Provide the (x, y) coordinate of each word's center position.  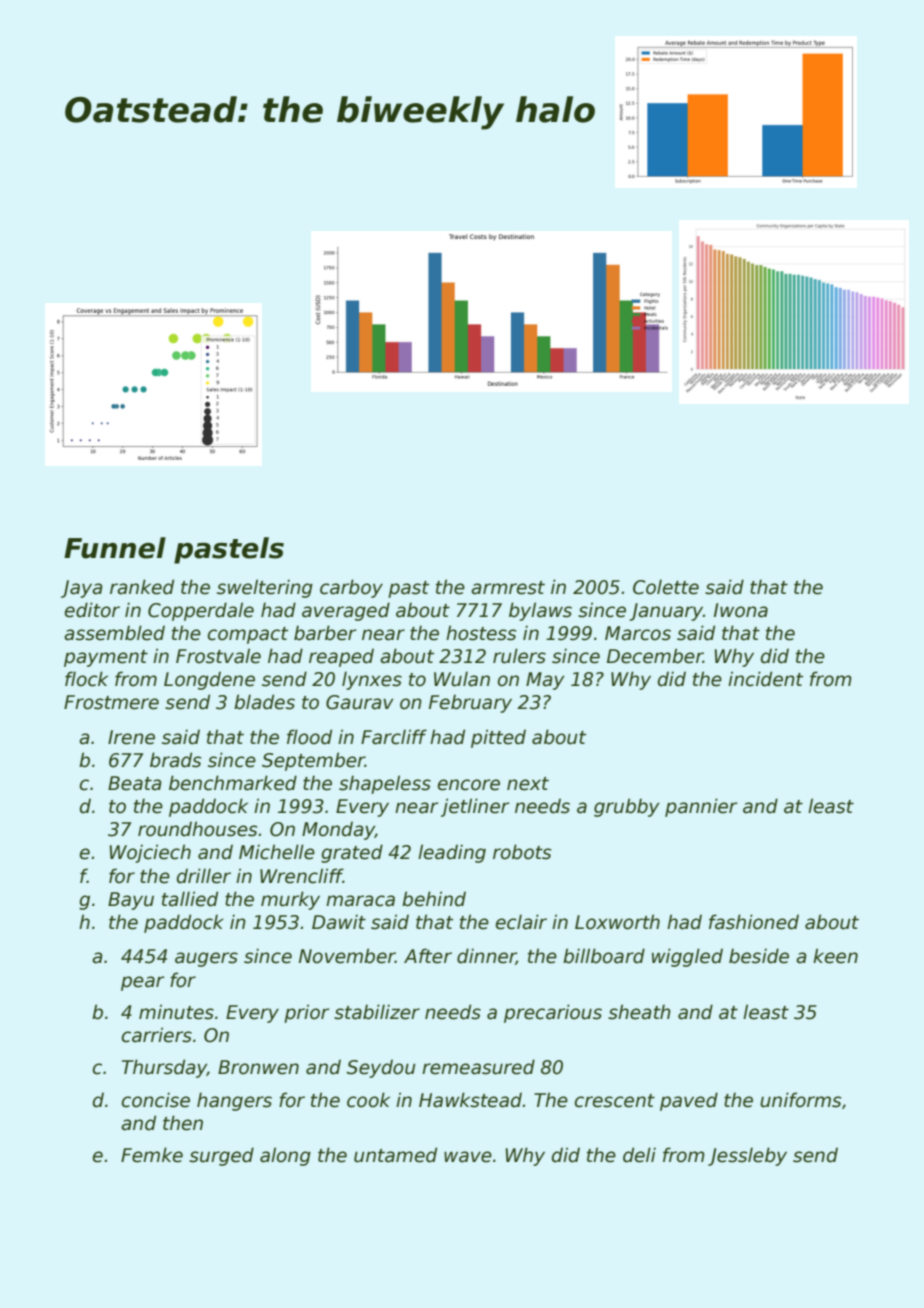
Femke (152, 1155)
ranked (142, 587)
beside (759, 956)
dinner (486, 956)
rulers (519, 656)
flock (86, 679)
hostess (481, 633)
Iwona (741, 610)
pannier (701, 807)
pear (142, 983)
